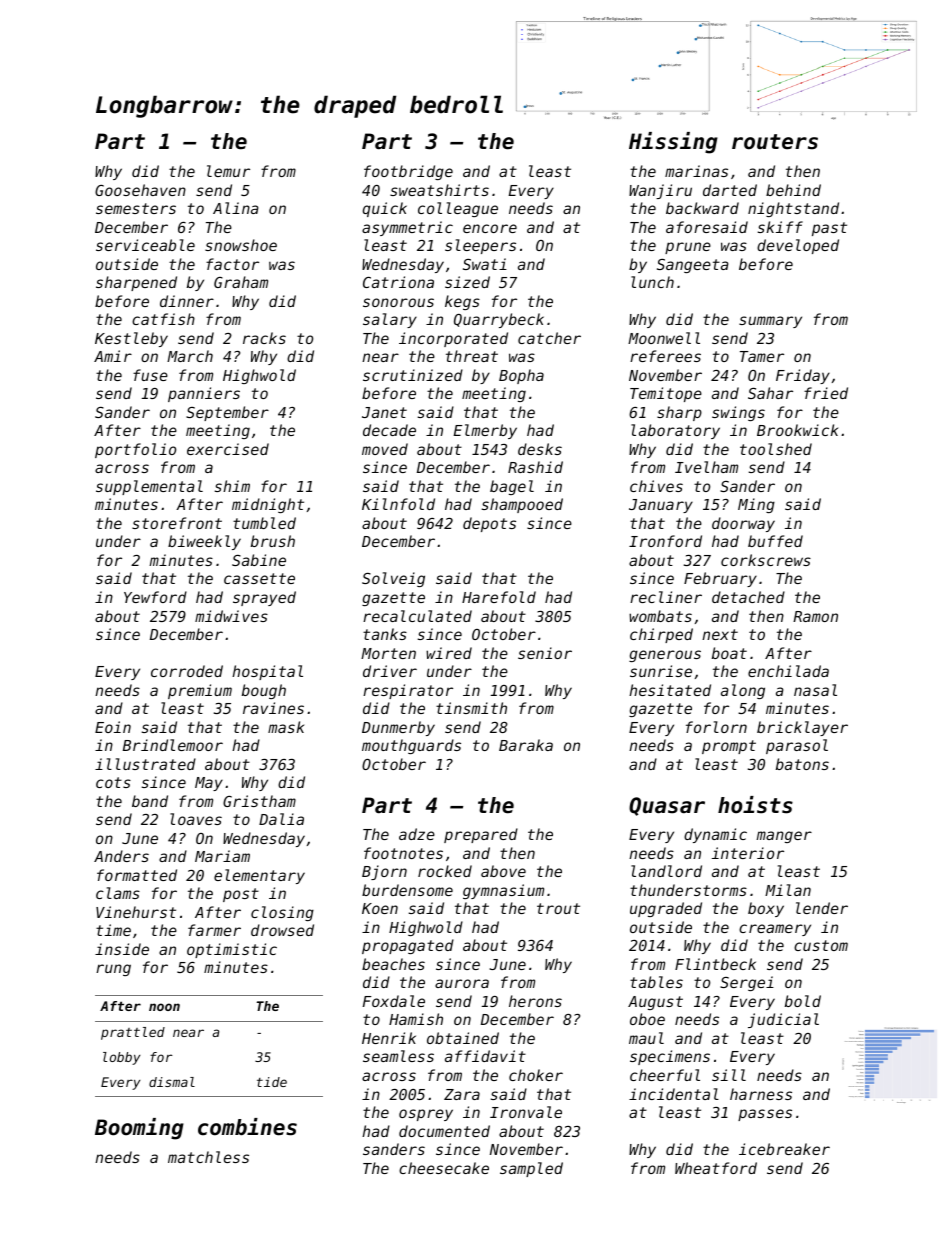 The height and width of the screenshot is (1233, 952). Describe the element at coordinates (264, 523) in the screenshot. I see `tumbled` at that location.
